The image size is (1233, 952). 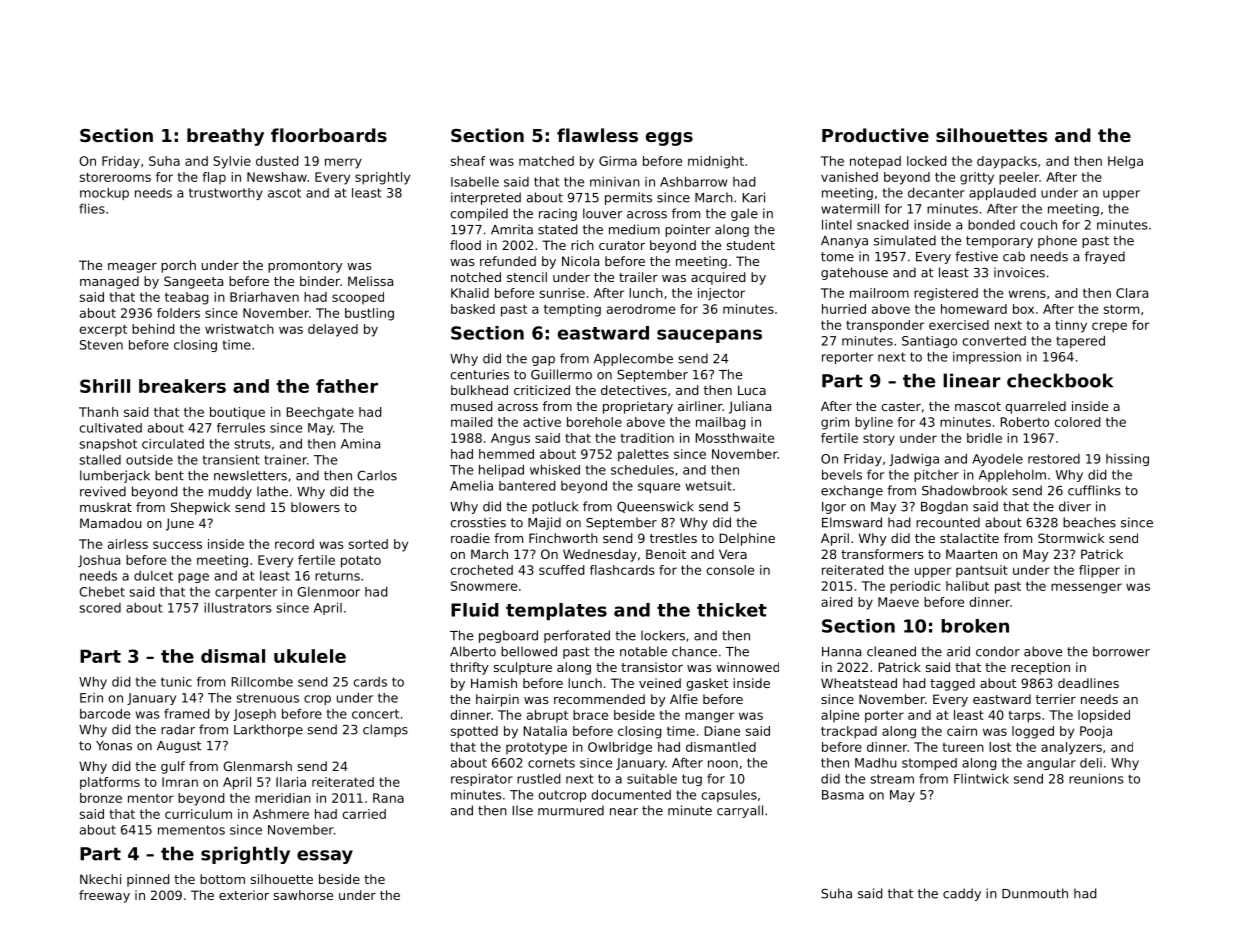 I want to click on freeway, so click(x=104, y=896).
